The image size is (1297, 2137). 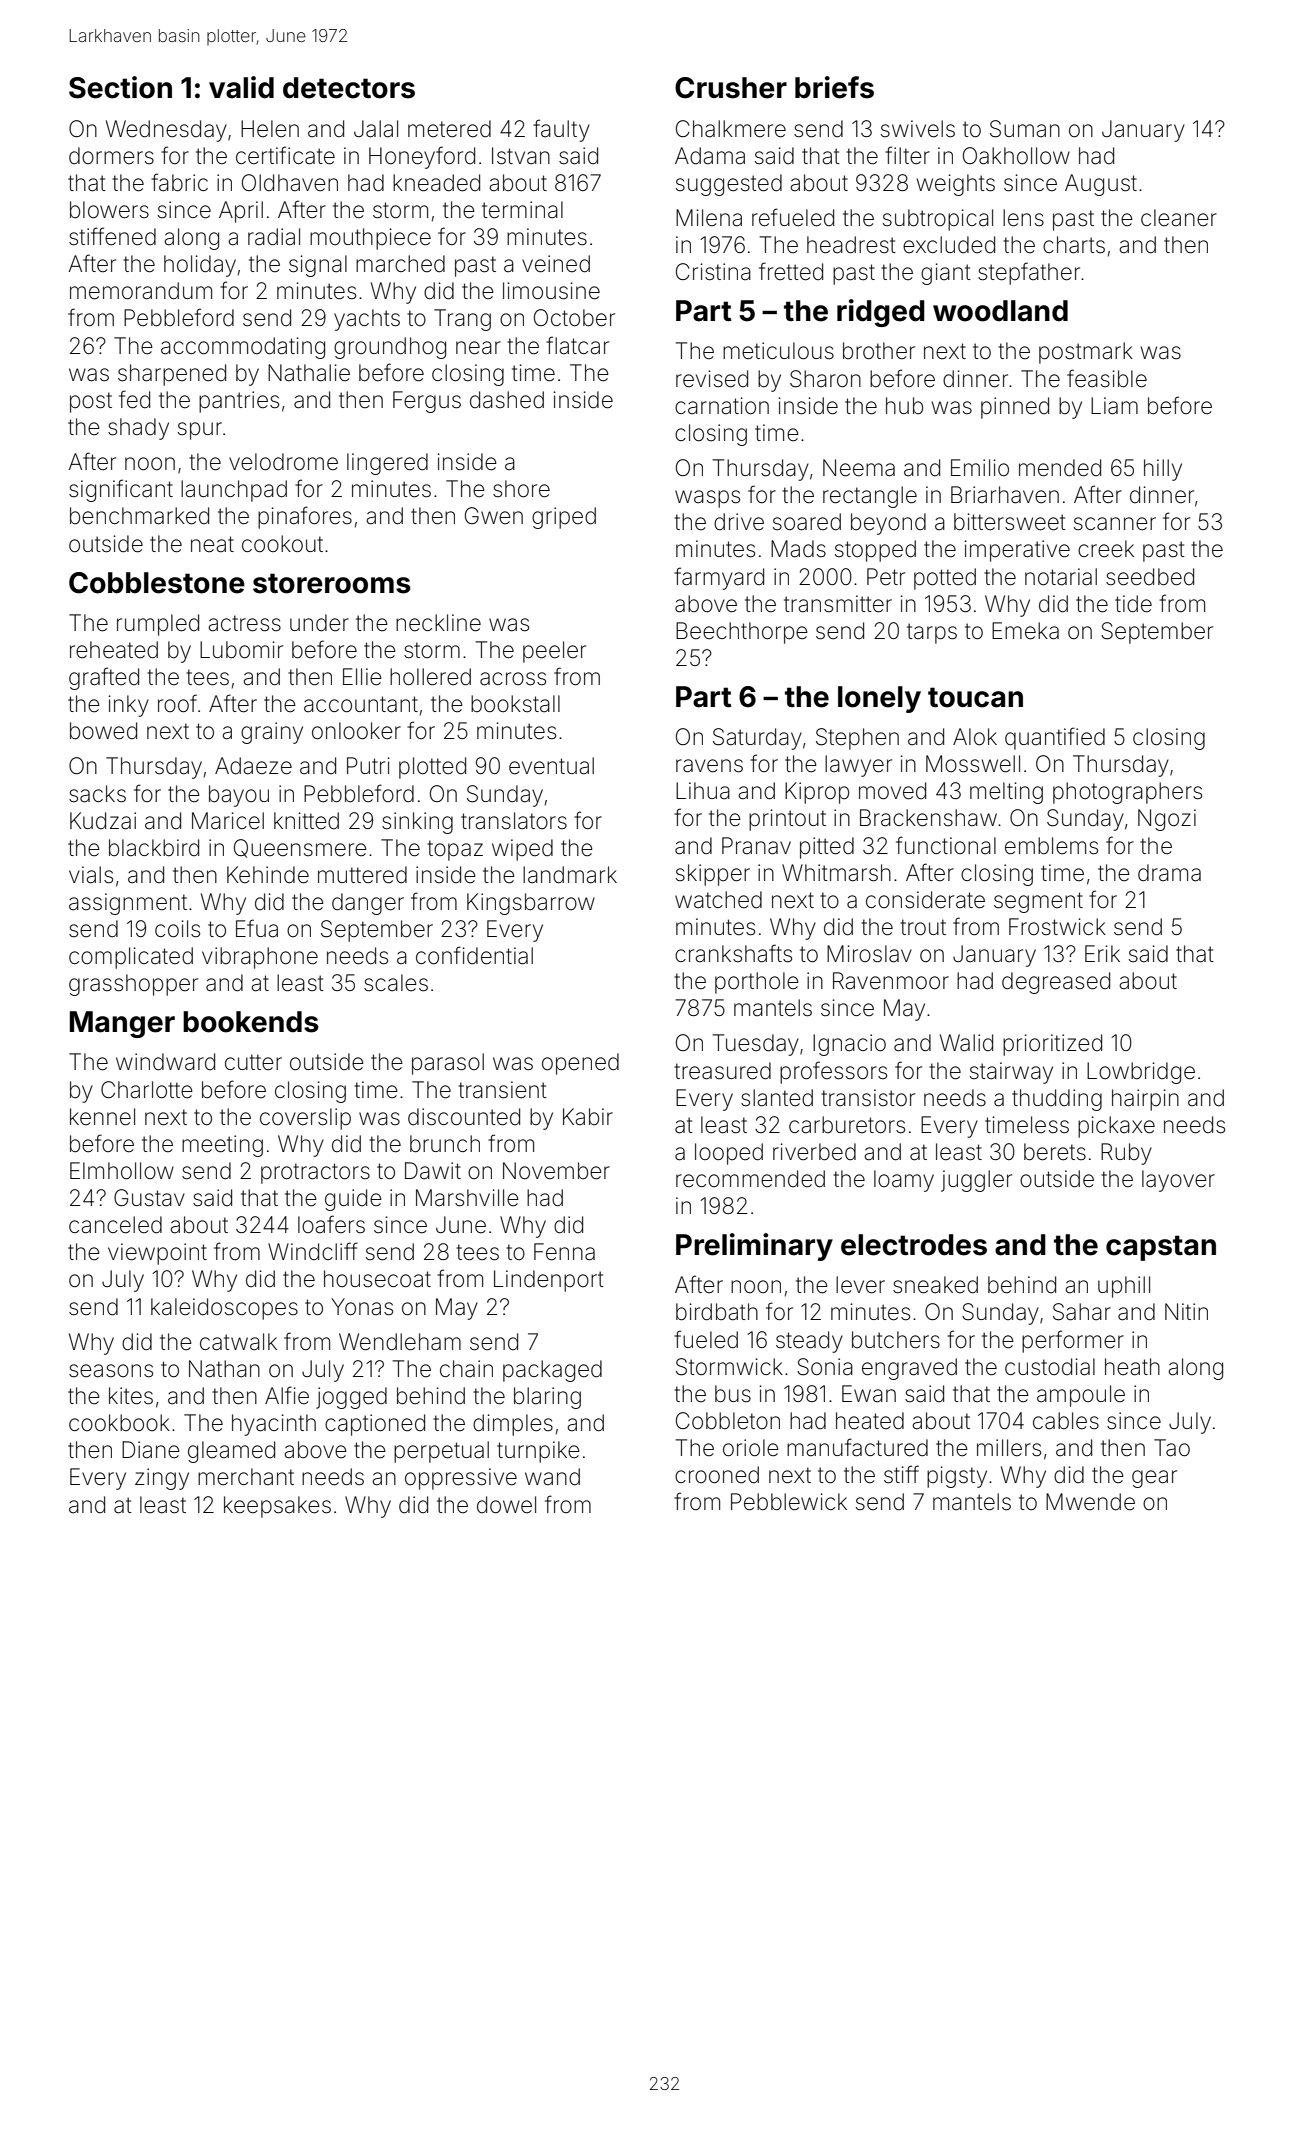 What do you see at coordinates (111, 156) in the screenshot?
I see `dormers` at bounding box center [111, 156].
